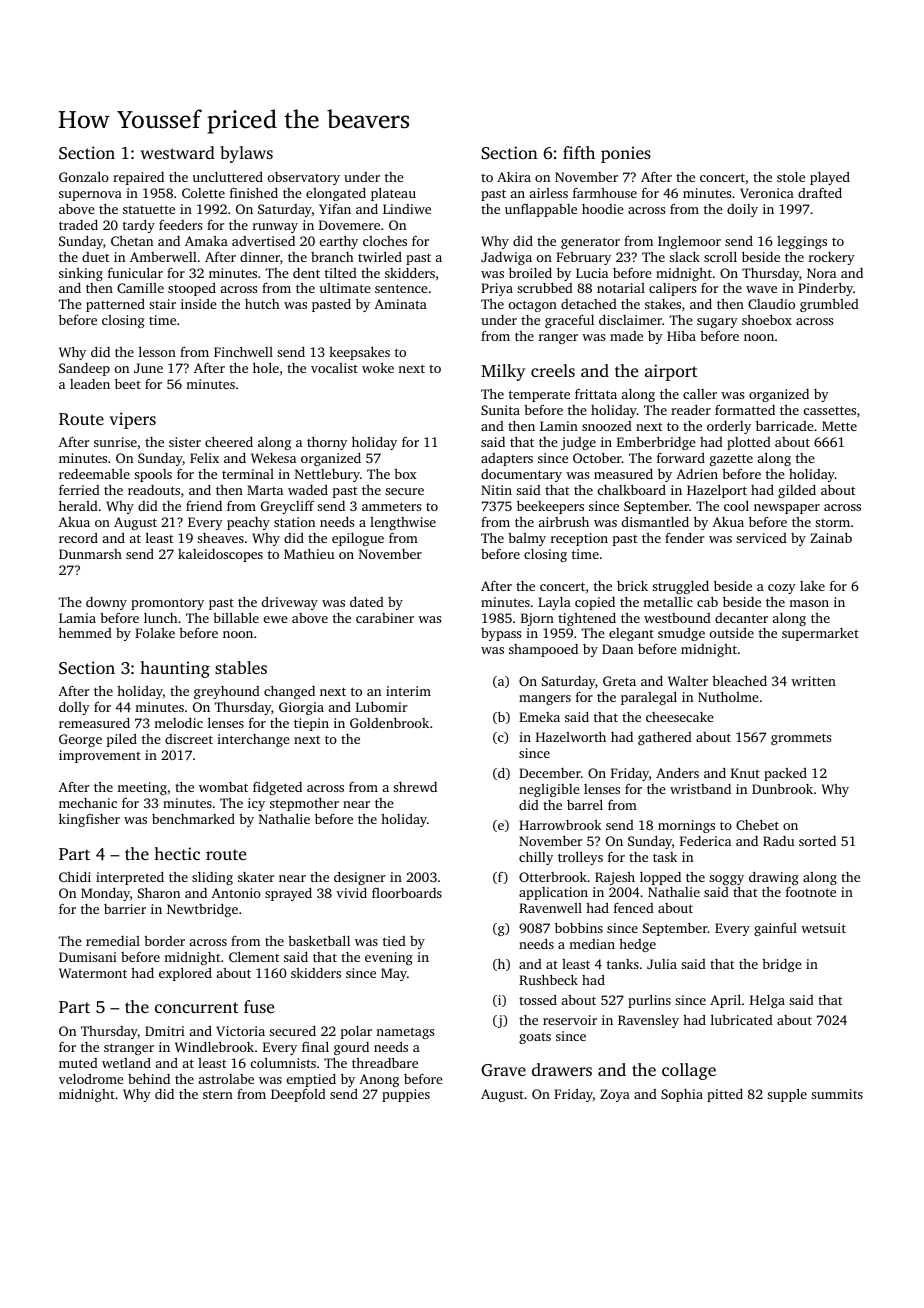  Describe the element at coordinates (218, 1095) in the screenshot. I see `stern` at that location.
